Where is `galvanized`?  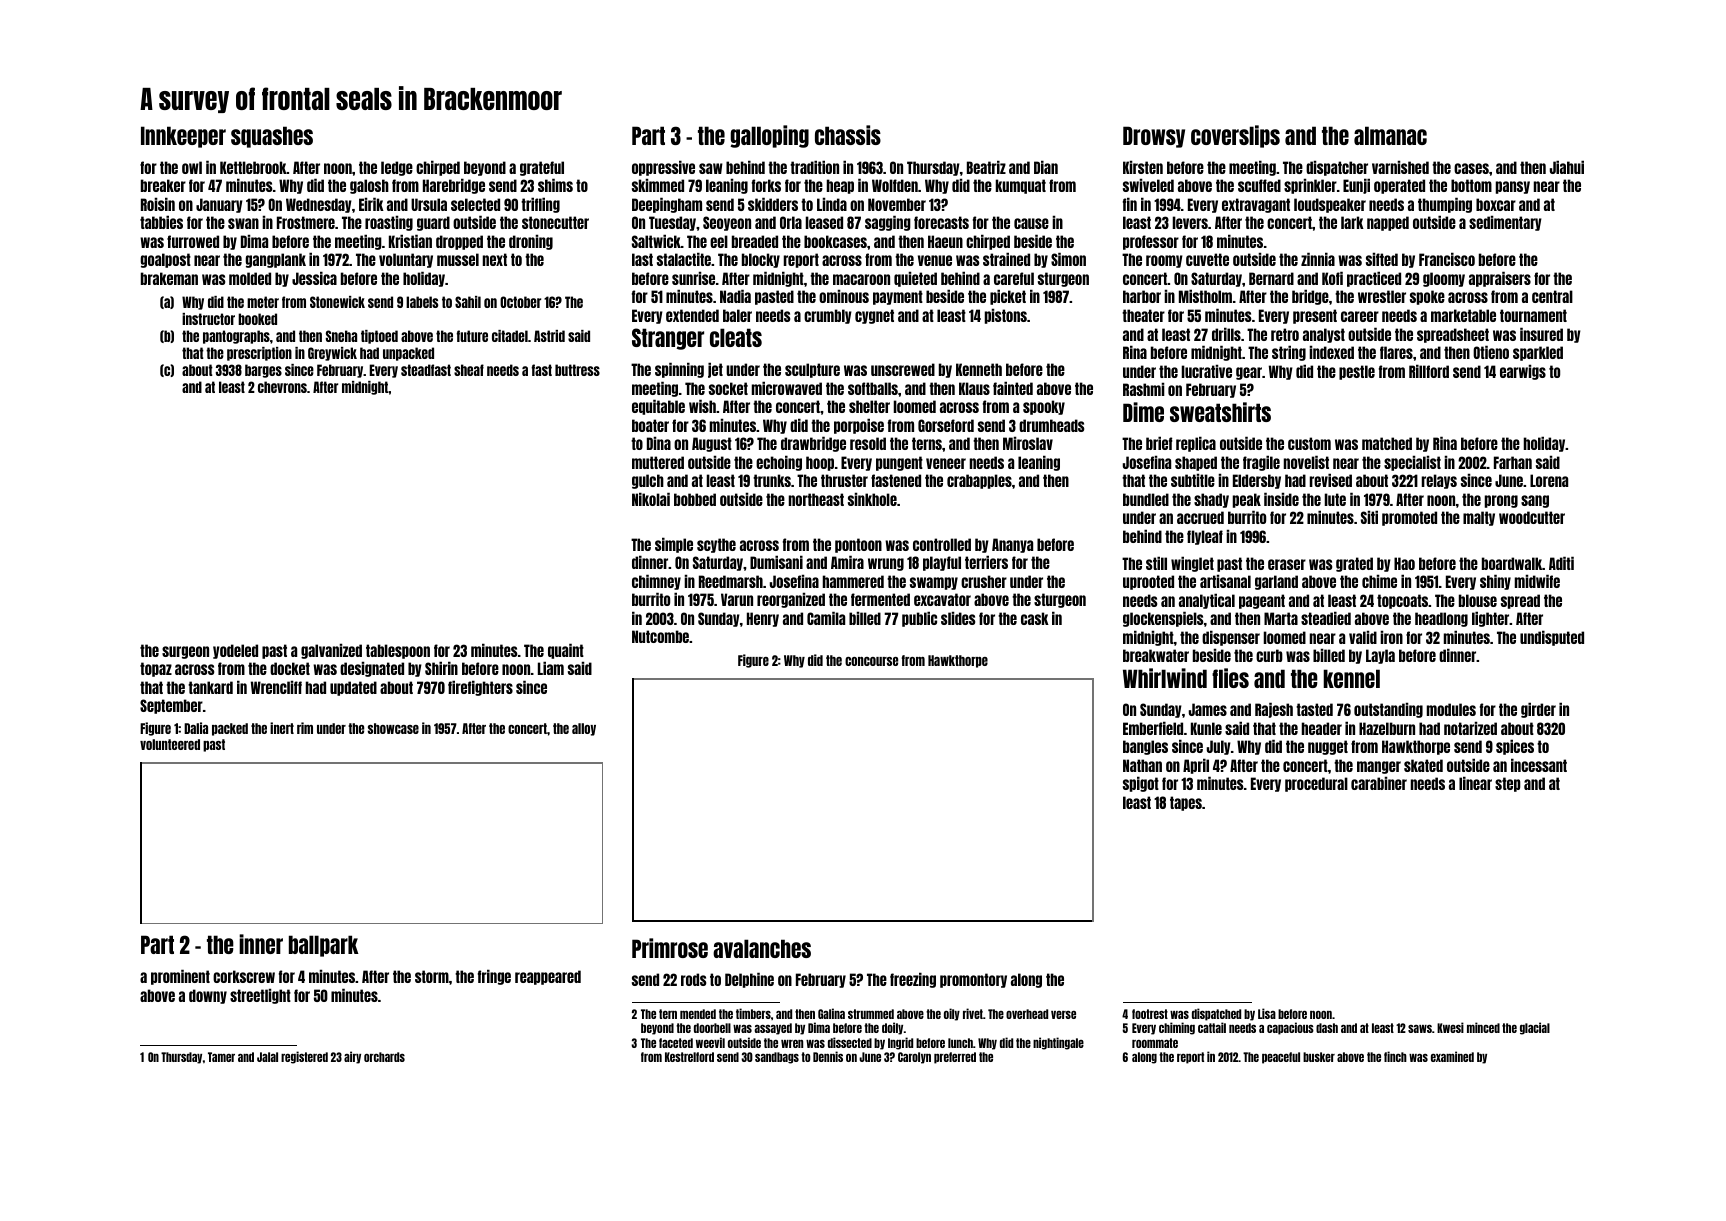
galvanized is located at coordinates (331, 651).
